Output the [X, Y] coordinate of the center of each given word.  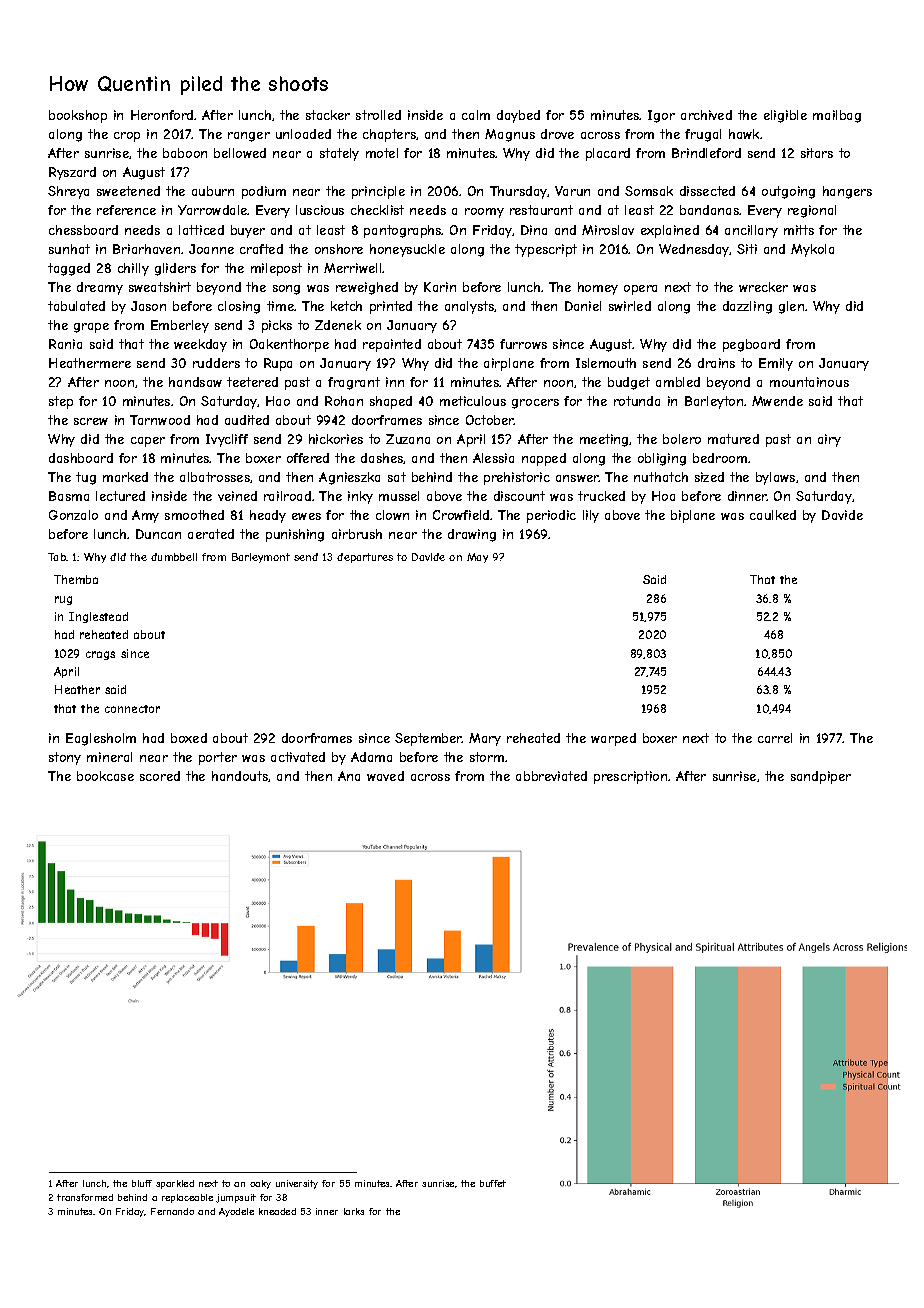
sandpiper [821, 777]
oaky [260, 1184]
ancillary [751, 231]
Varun [572, 191]
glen [791, 307]
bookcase [105, 776]
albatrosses [215, 477]
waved [385, 776]
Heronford [162, 115]
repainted [392, 345]
